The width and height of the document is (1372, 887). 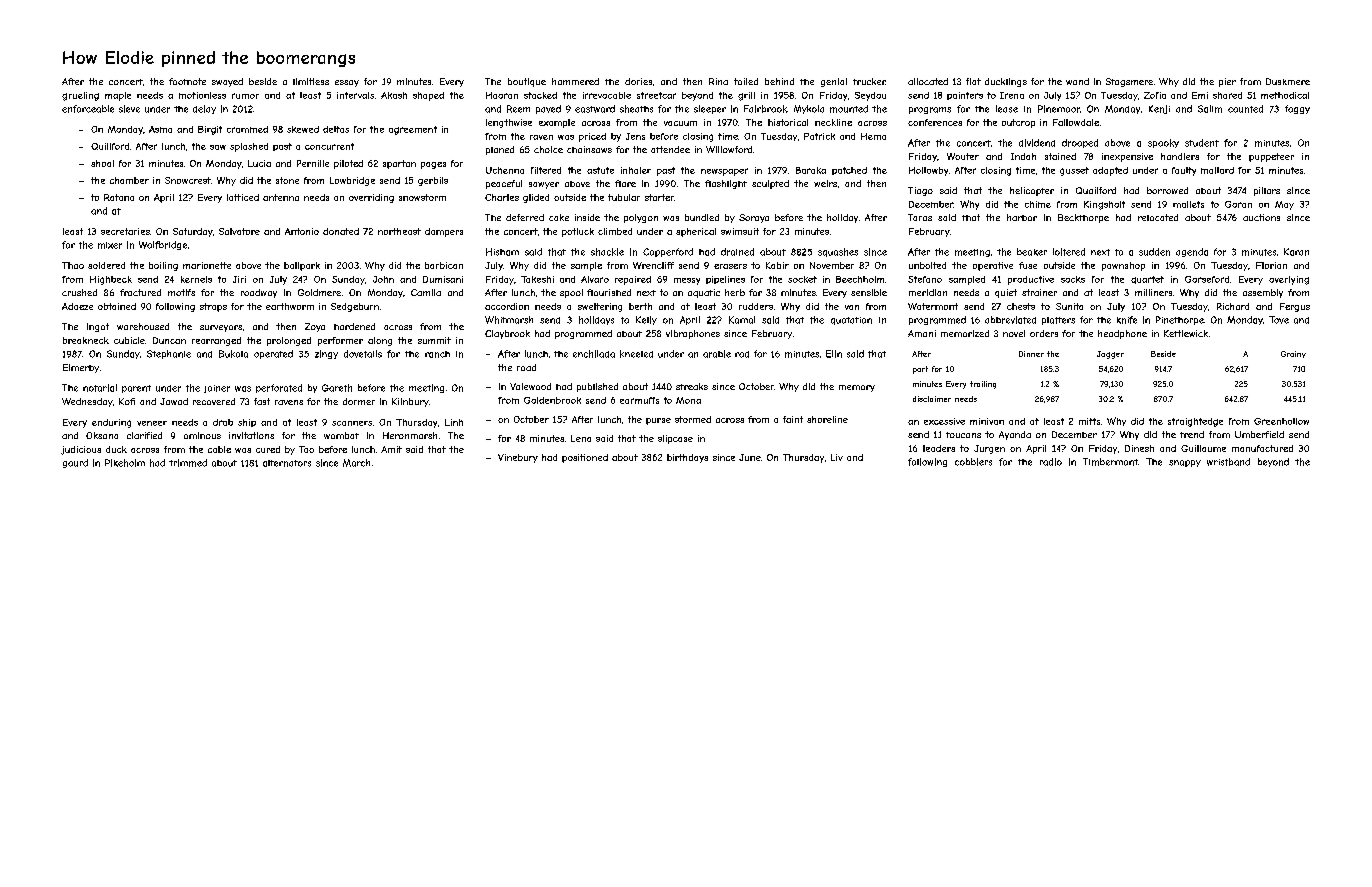 What do you see at coordinates (544, 185) in the document?
I see `sawyer` at bounding box center [544, 185].
